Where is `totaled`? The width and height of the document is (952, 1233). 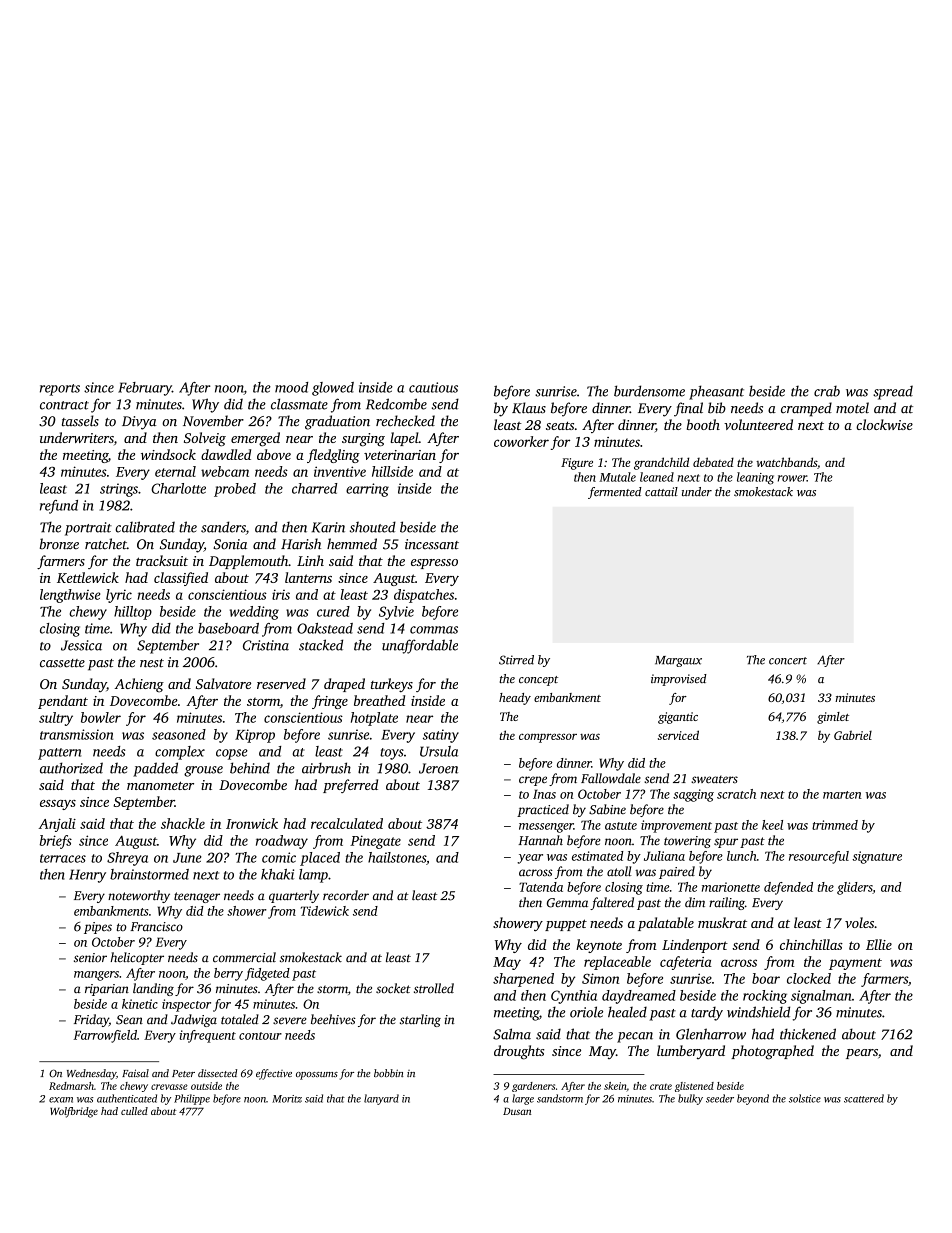 totaled is located at coordinates (240, 1019).
